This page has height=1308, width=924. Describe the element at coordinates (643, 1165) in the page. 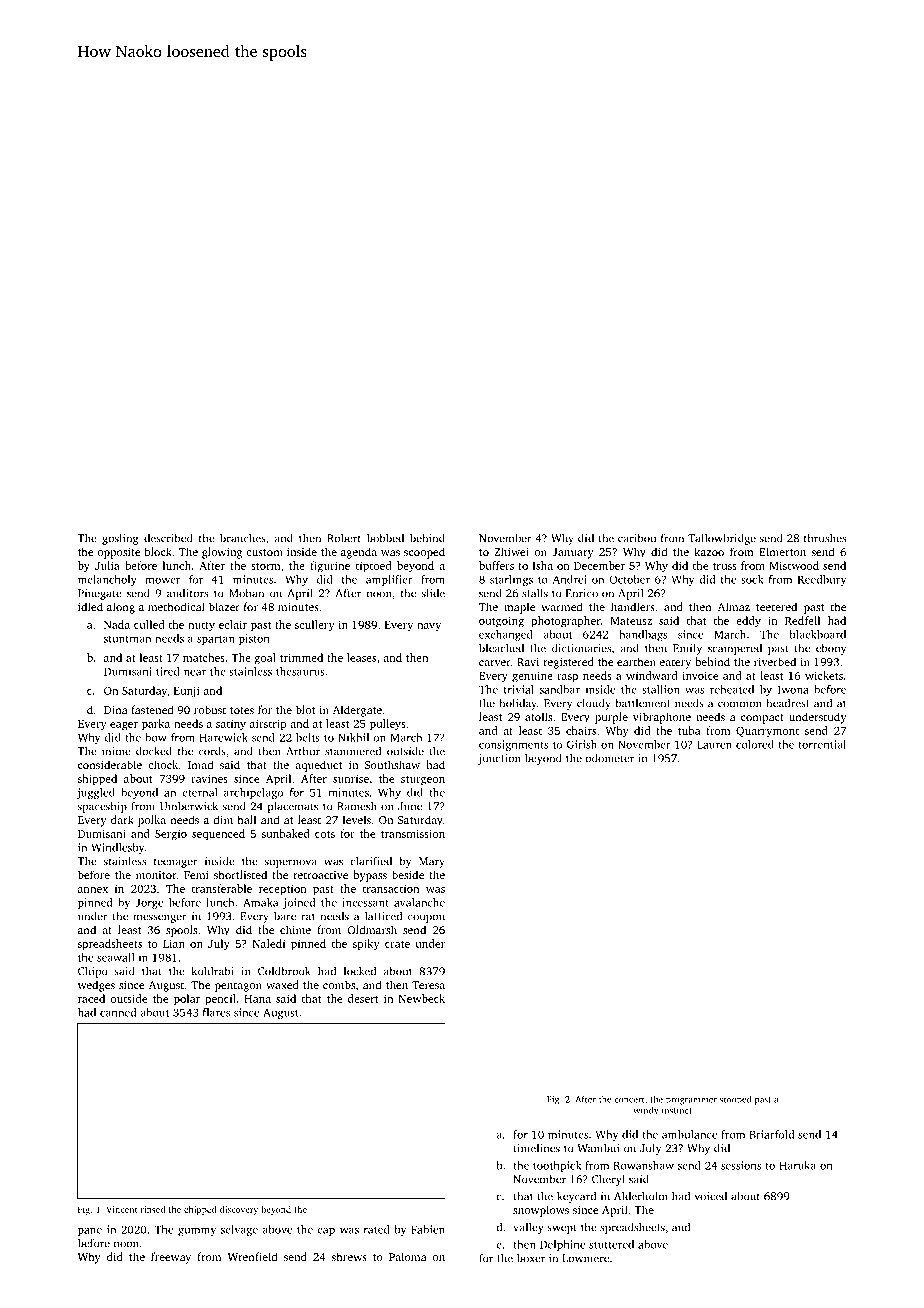

I see `Rowanshaw` at that location.
